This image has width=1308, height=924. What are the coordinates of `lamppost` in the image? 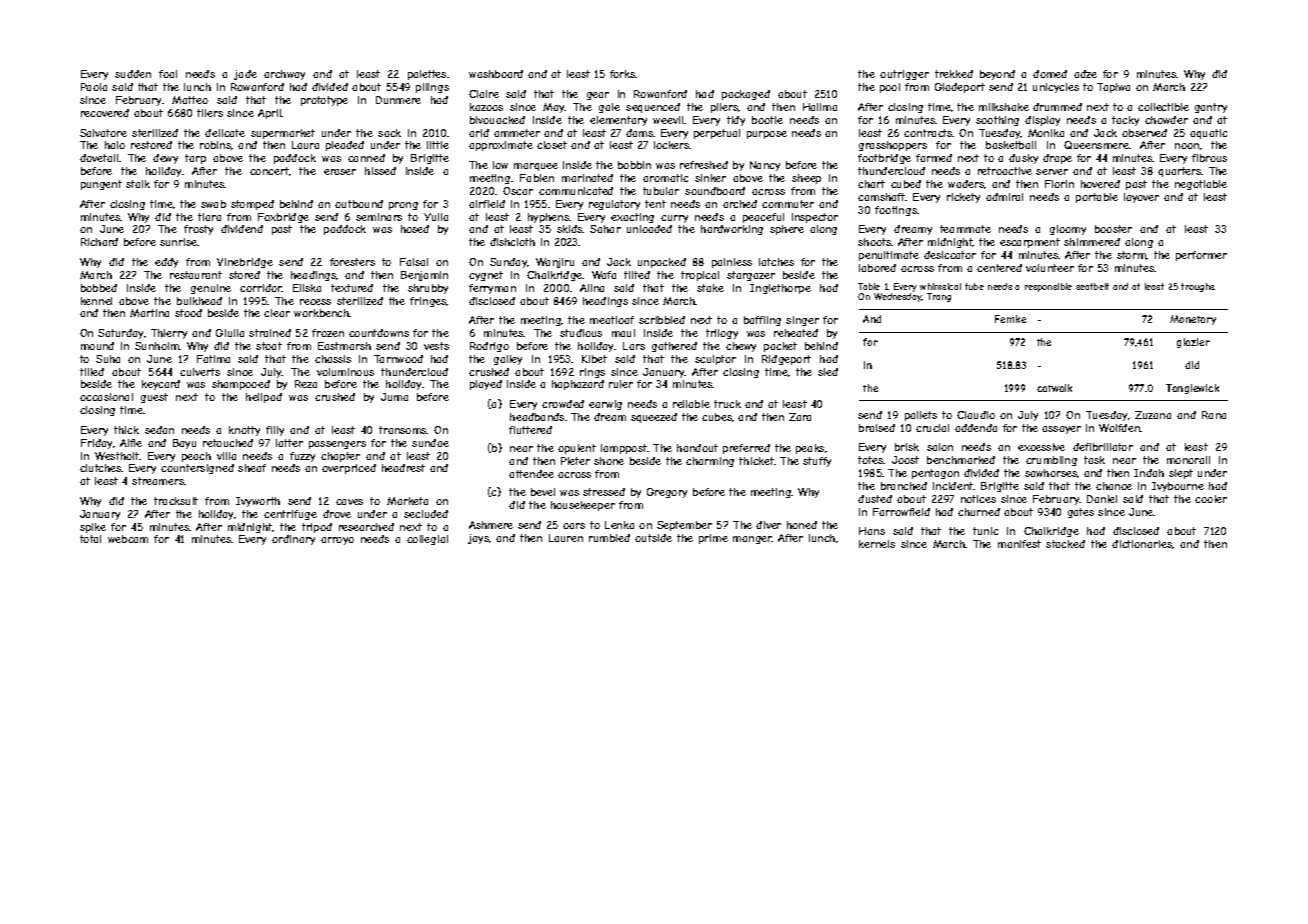 It's located at (624, 449).
